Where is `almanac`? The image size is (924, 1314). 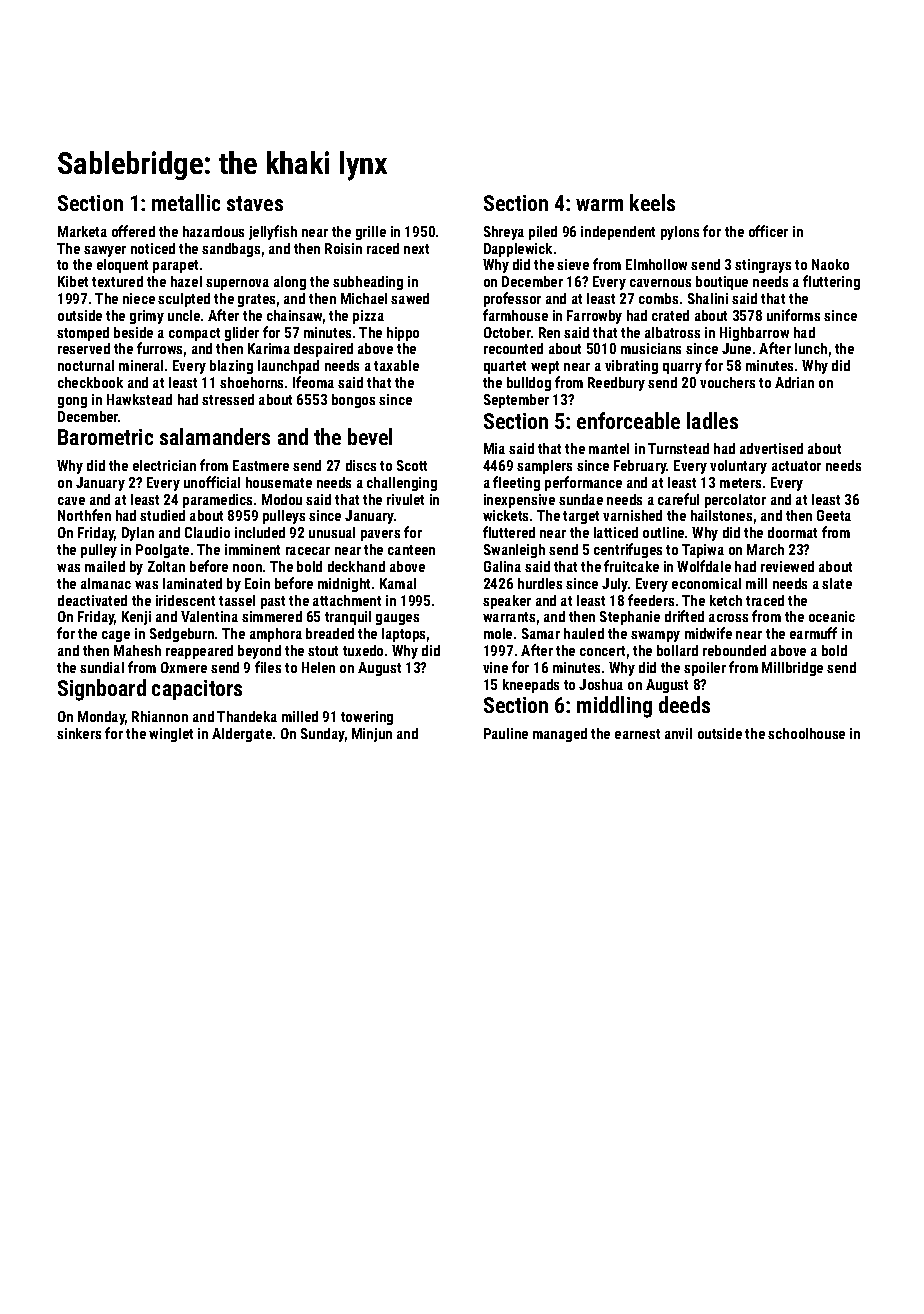
almanac is located at coordinates (106, 583).
